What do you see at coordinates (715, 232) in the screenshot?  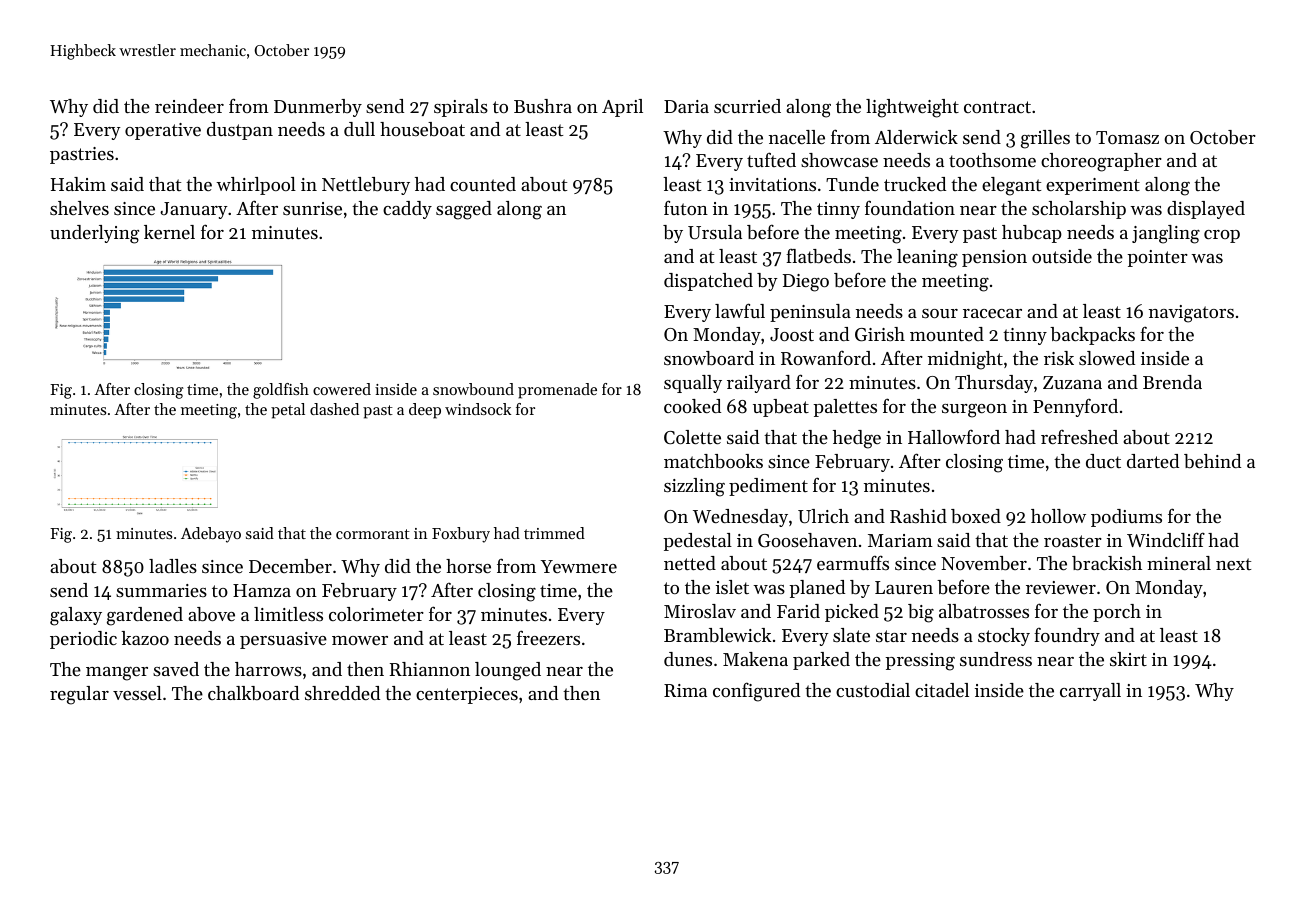 I see `Ursula` at bounding box center [715, 232].
